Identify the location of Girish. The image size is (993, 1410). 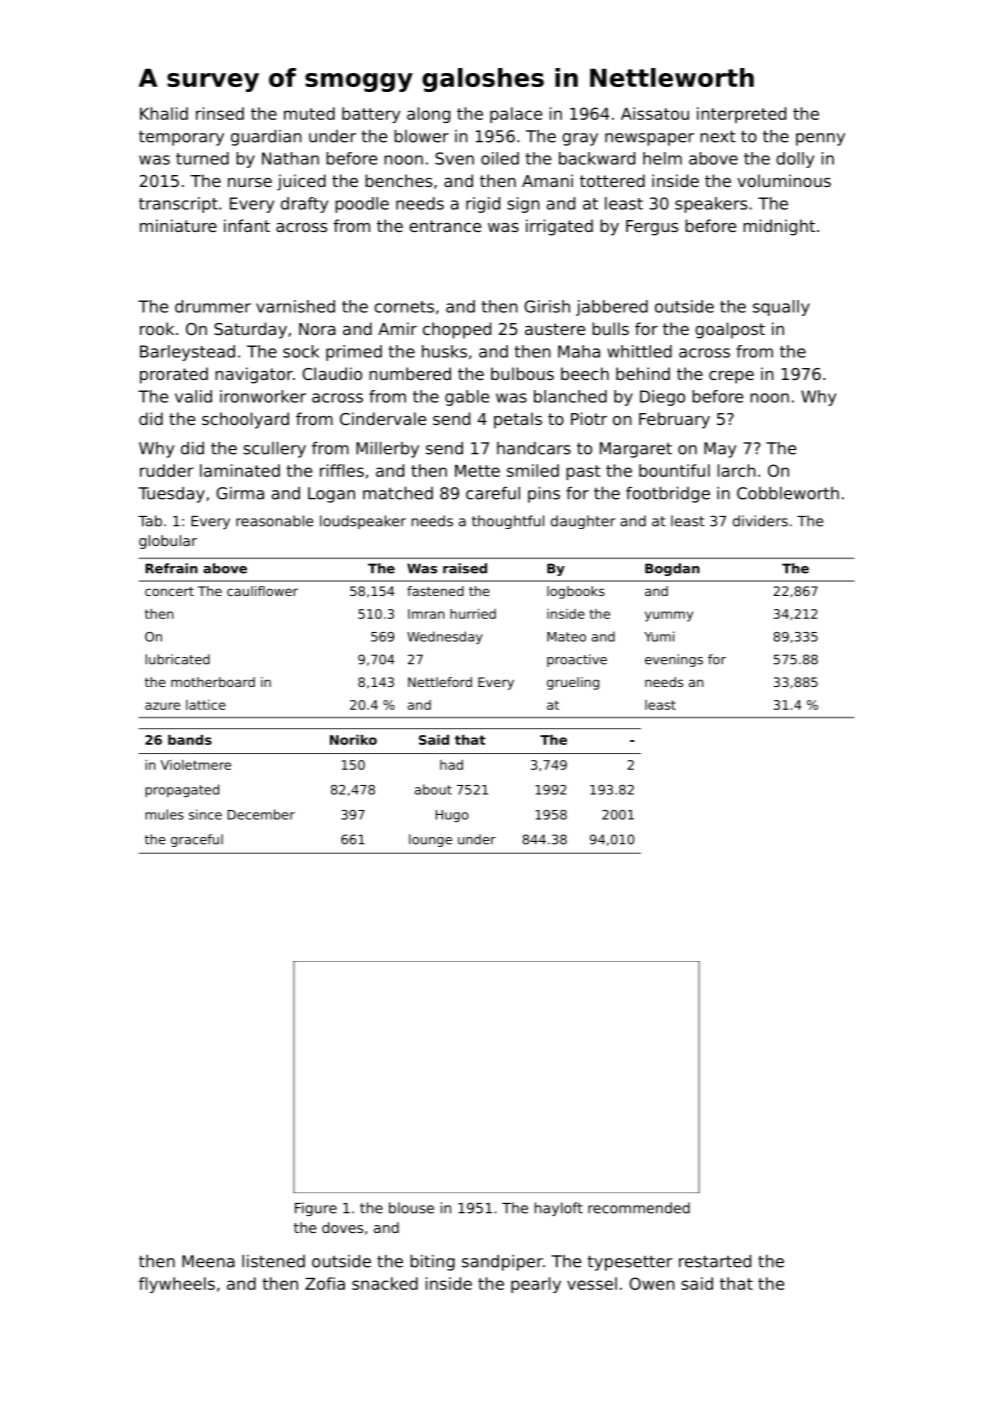
(547, 306).
